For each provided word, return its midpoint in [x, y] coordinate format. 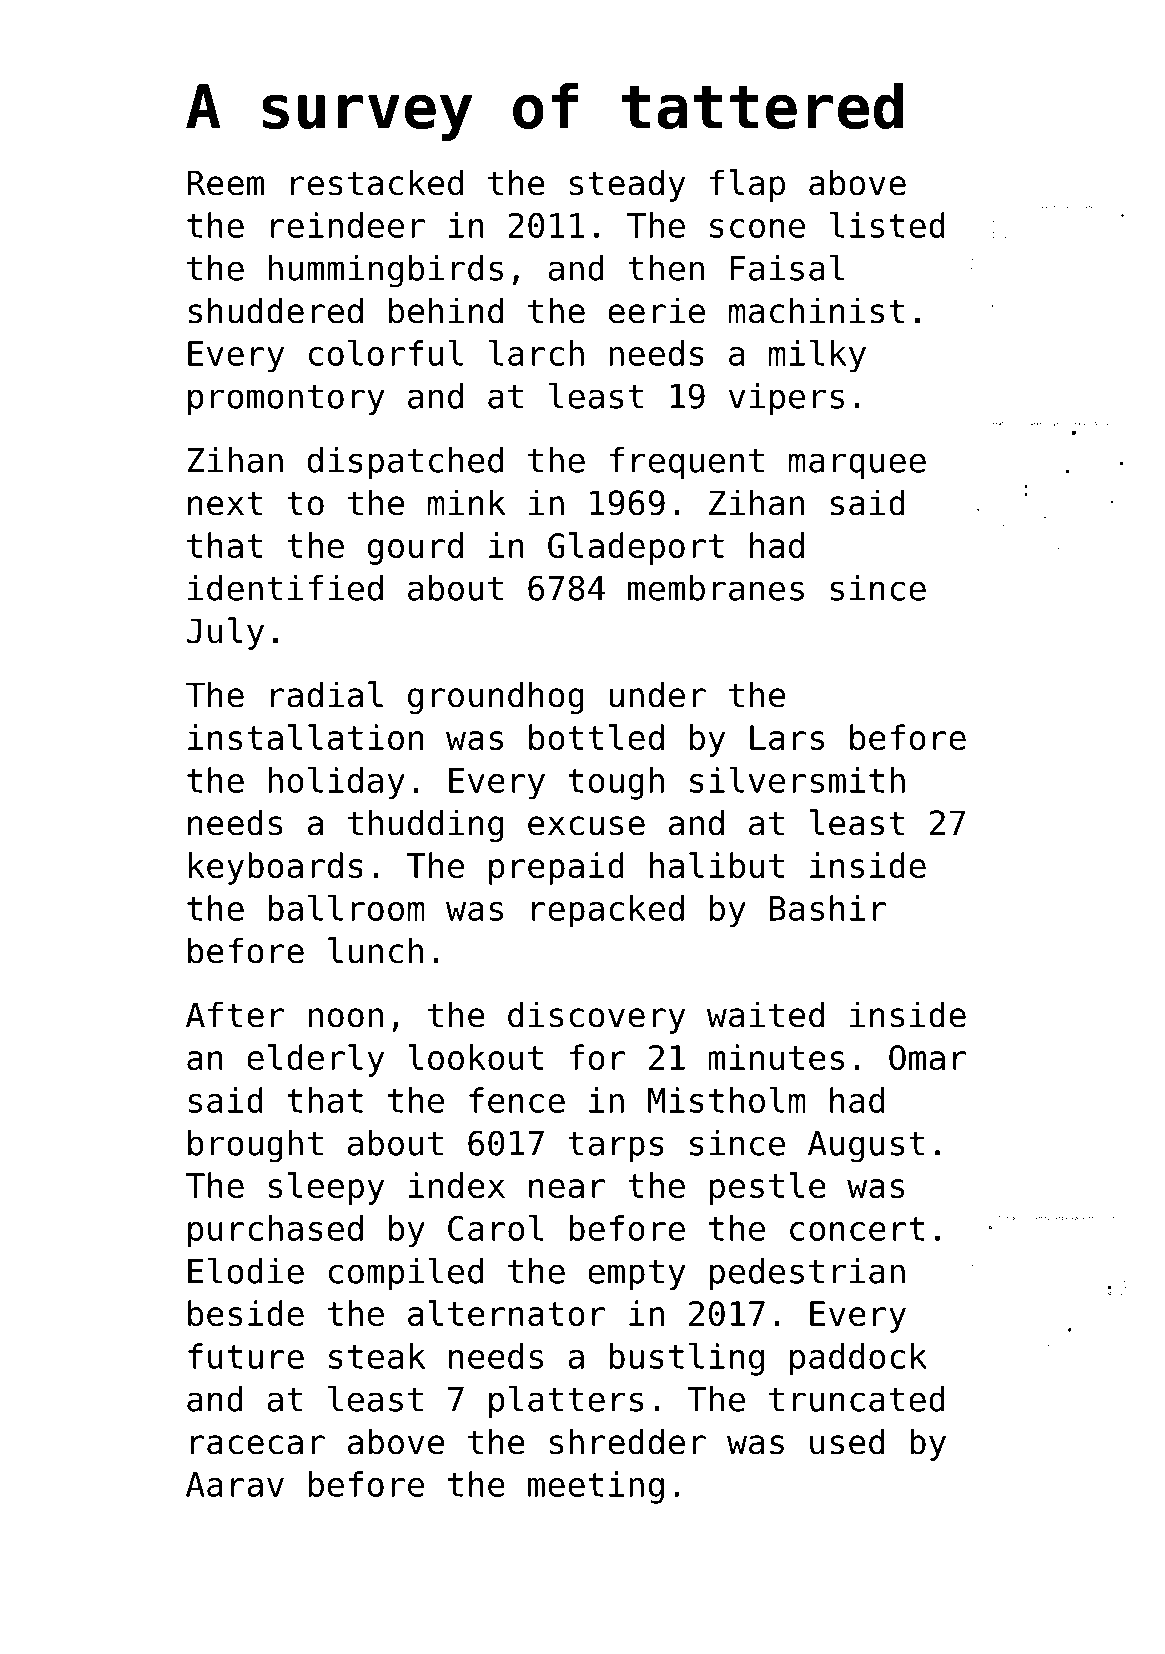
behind [446, 310]
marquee [857, 466]
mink [467, 502]
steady [627, 185]
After [235, 1014]
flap [747, 185]
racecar [258, 1445]
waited [765, 1014]
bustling [686, 1359]
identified [285, 588]
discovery [596, 1017]
